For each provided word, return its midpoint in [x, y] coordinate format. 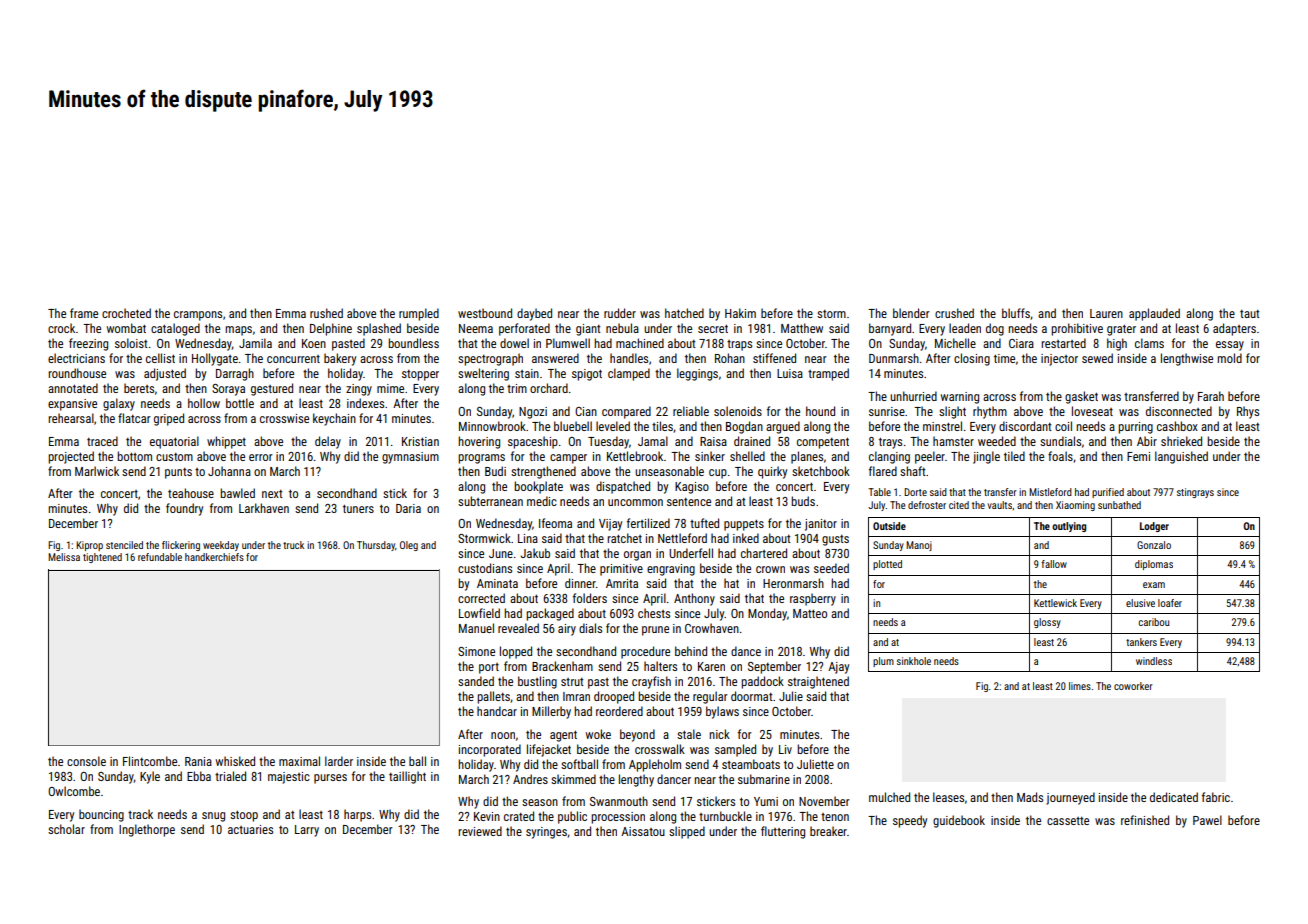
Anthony [694, 599]
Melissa [64, 557]
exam [1154, 585]
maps [238, 331]
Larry [307, 831]
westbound [485, 313]
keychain [334, 419]
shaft [913, 471]
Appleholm [655, 765]
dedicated [1174, 797]
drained [752, 441]
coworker [1133, 686]
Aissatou [643, 831]
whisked [235, 761]
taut [1250, 314]
